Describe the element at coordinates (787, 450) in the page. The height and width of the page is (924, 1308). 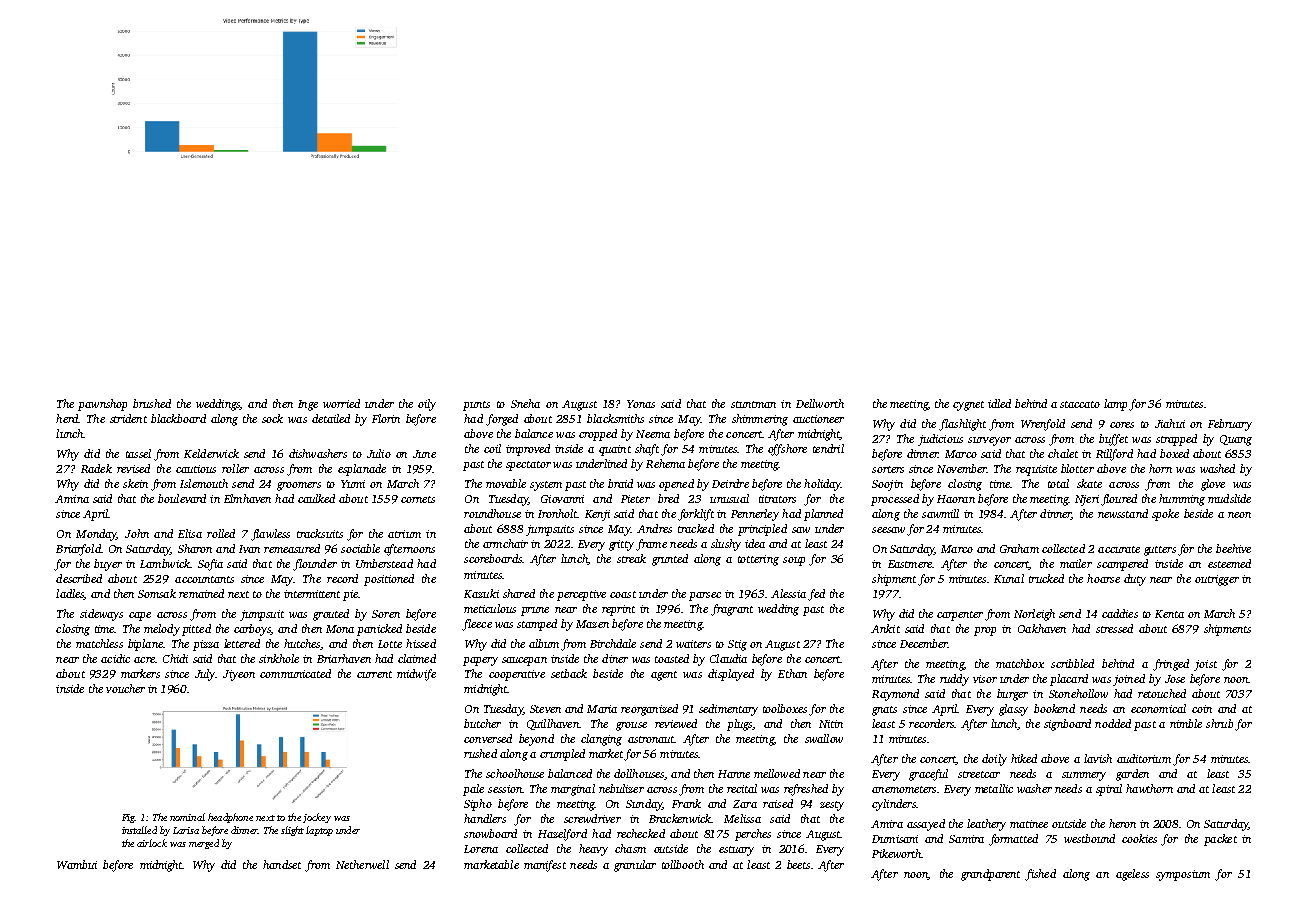
I see `offshore` at that location.
